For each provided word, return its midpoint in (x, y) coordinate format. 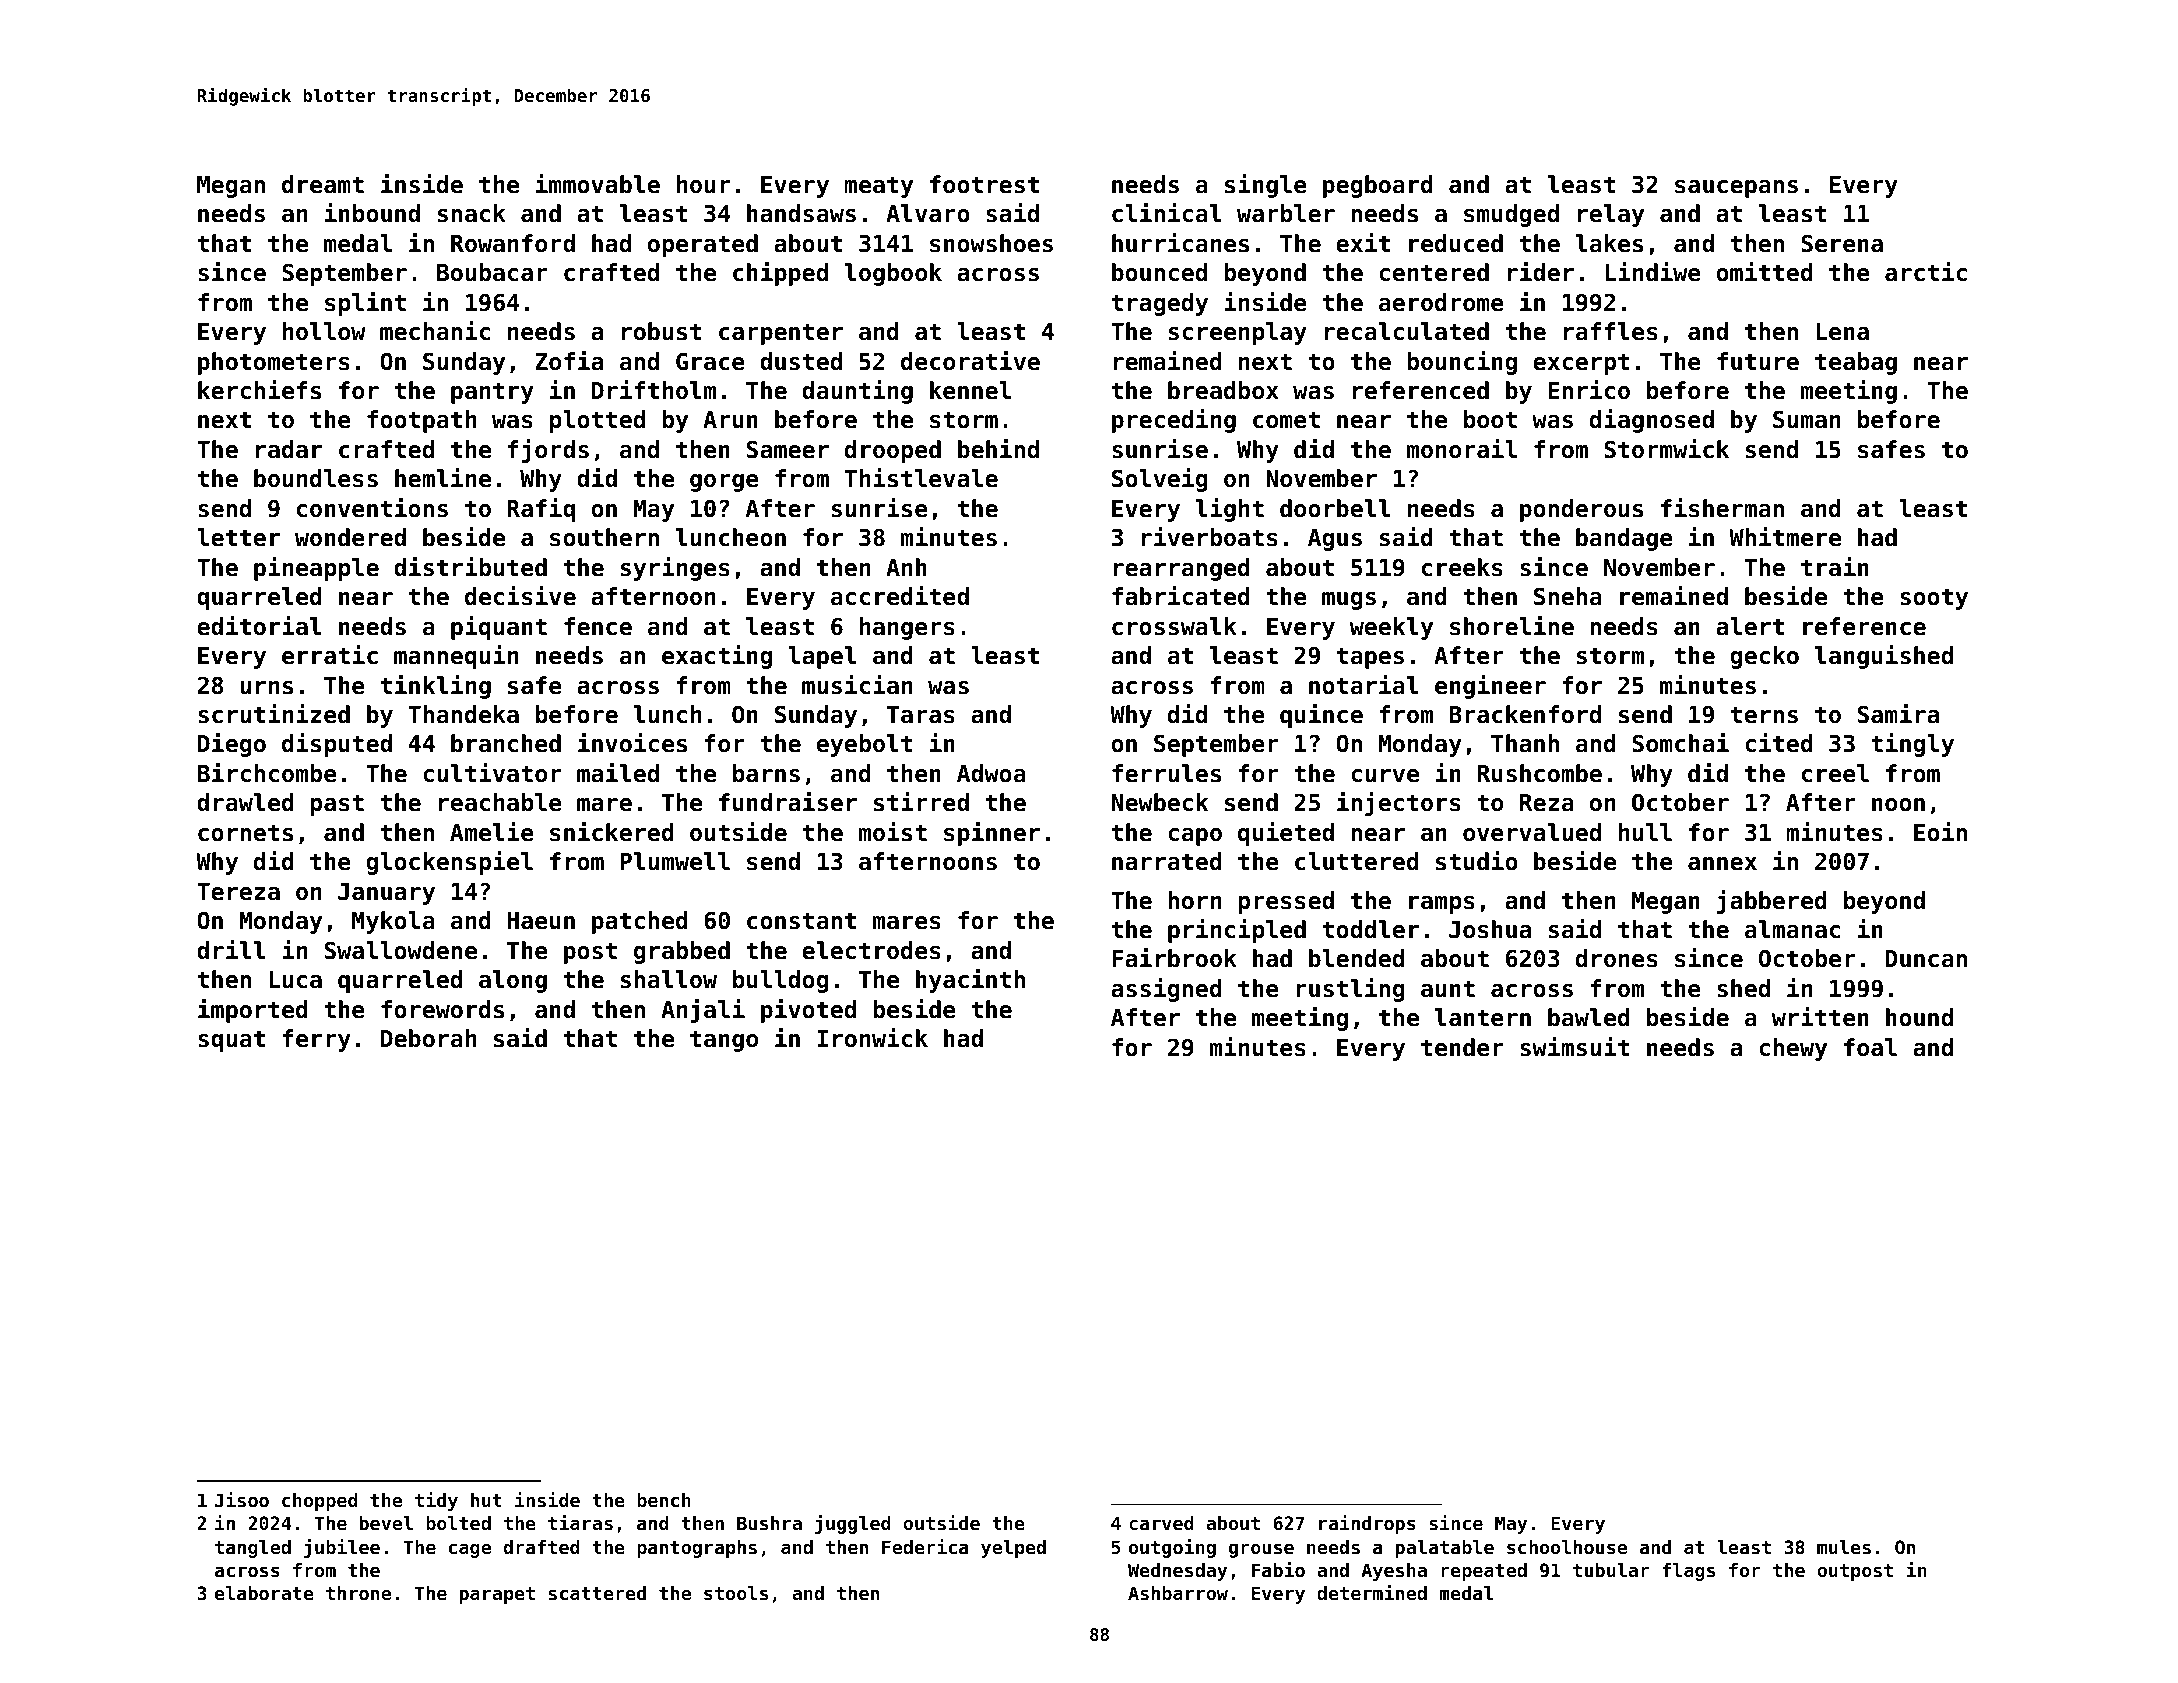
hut (486, 1500)
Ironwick (872, 1038)
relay (1611, 215)
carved (1161, 1523)
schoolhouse (1567, 1547)
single (1266, 186)
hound (1919, 1017)
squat (231, 1041)
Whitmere (1785, 537)
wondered (350, 537)
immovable (598, 184)
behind (998, 449)
